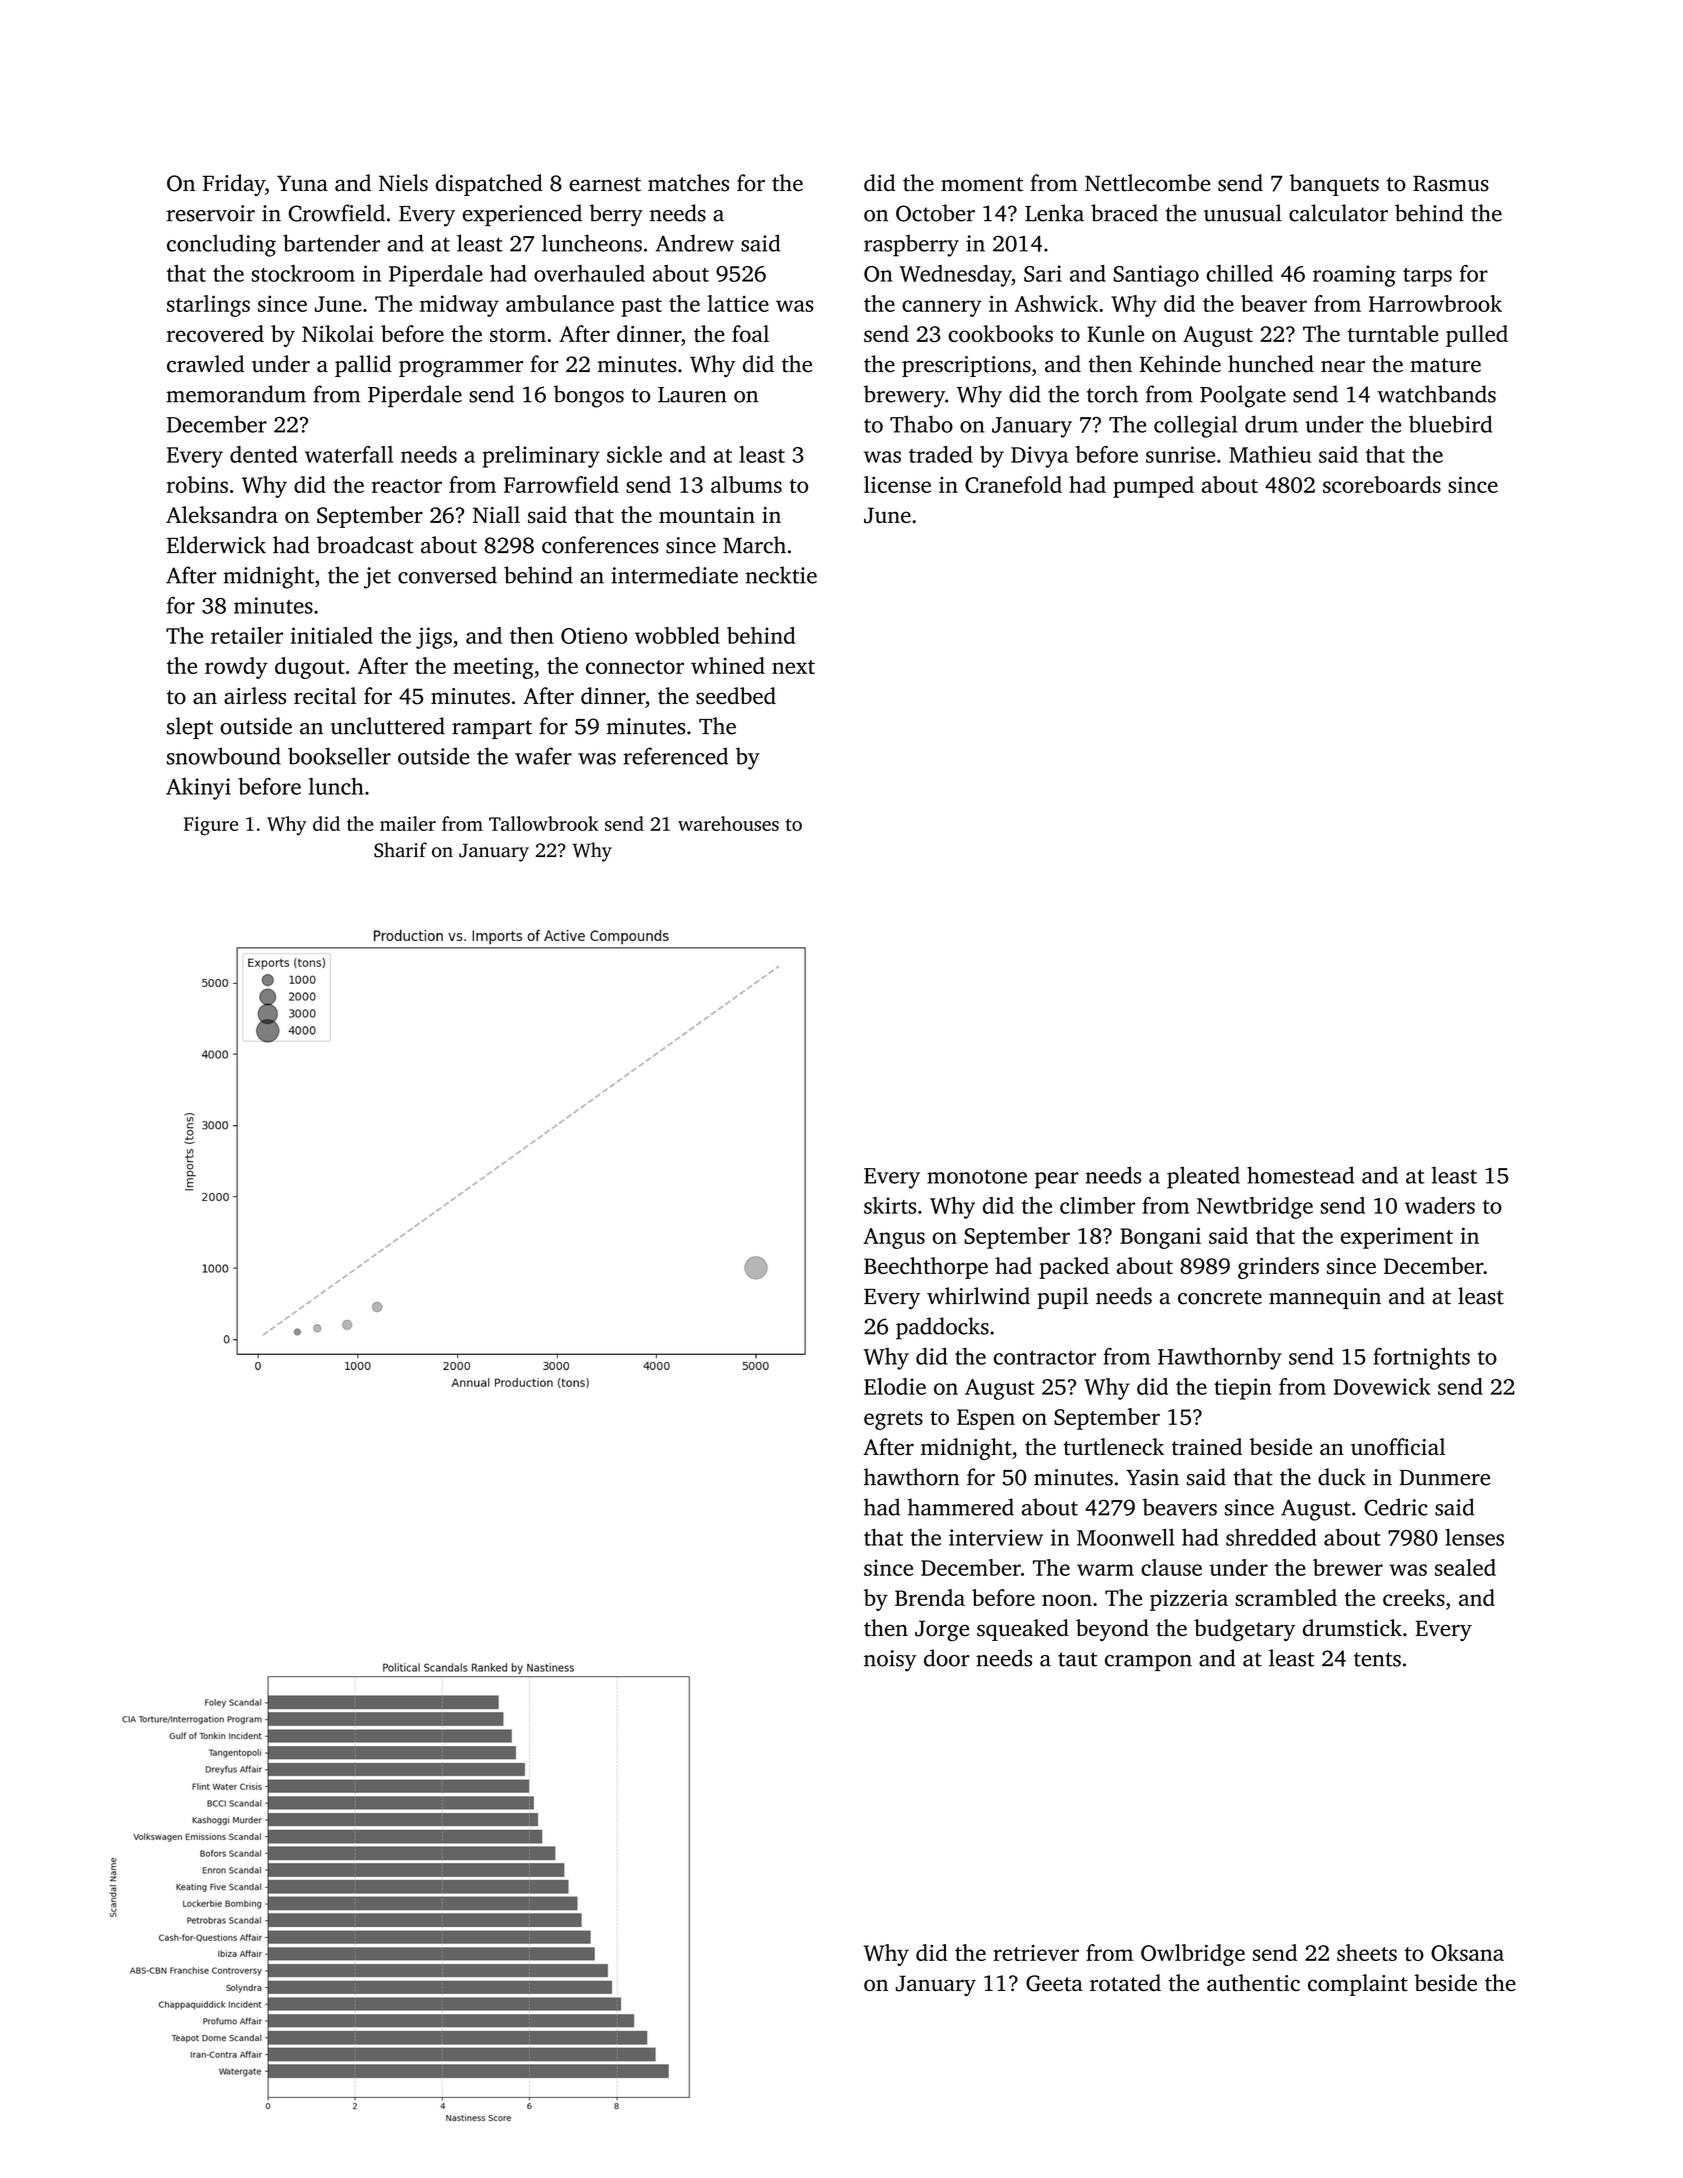 This screenshot has height=2178, width=1683. Describe the element at coordinates (338, 333) in the screenshot. I see `Nikolai` at that location.
